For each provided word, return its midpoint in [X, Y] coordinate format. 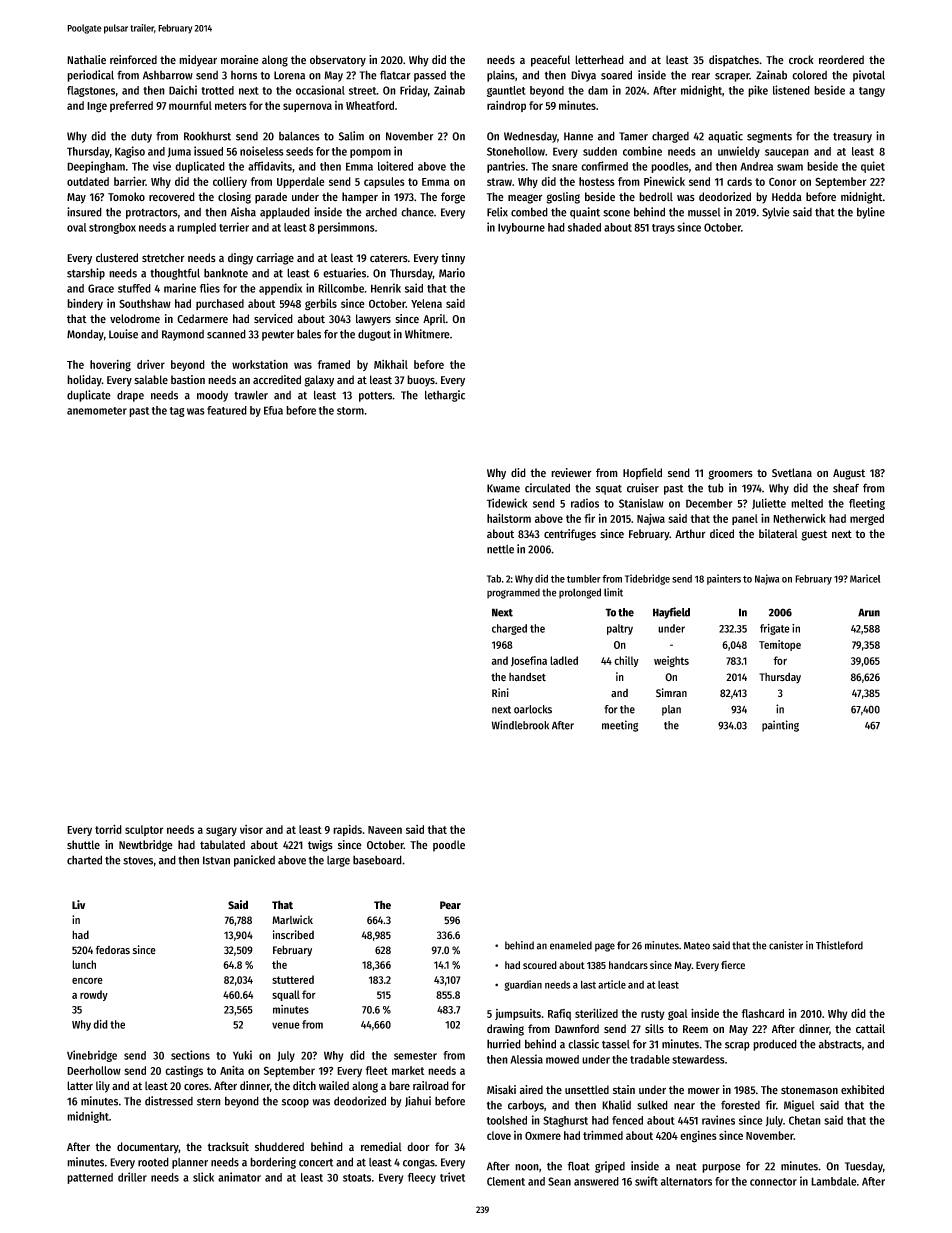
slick [203, 1177]
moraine [240, 59]
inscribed [293, 935]
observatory [338, 61]
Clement [506, 1181]
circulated [547, 488]
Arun [869, 612]
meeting [620, 726]
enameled [571, 945]
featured [227, 410]
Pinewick [664, 181]
